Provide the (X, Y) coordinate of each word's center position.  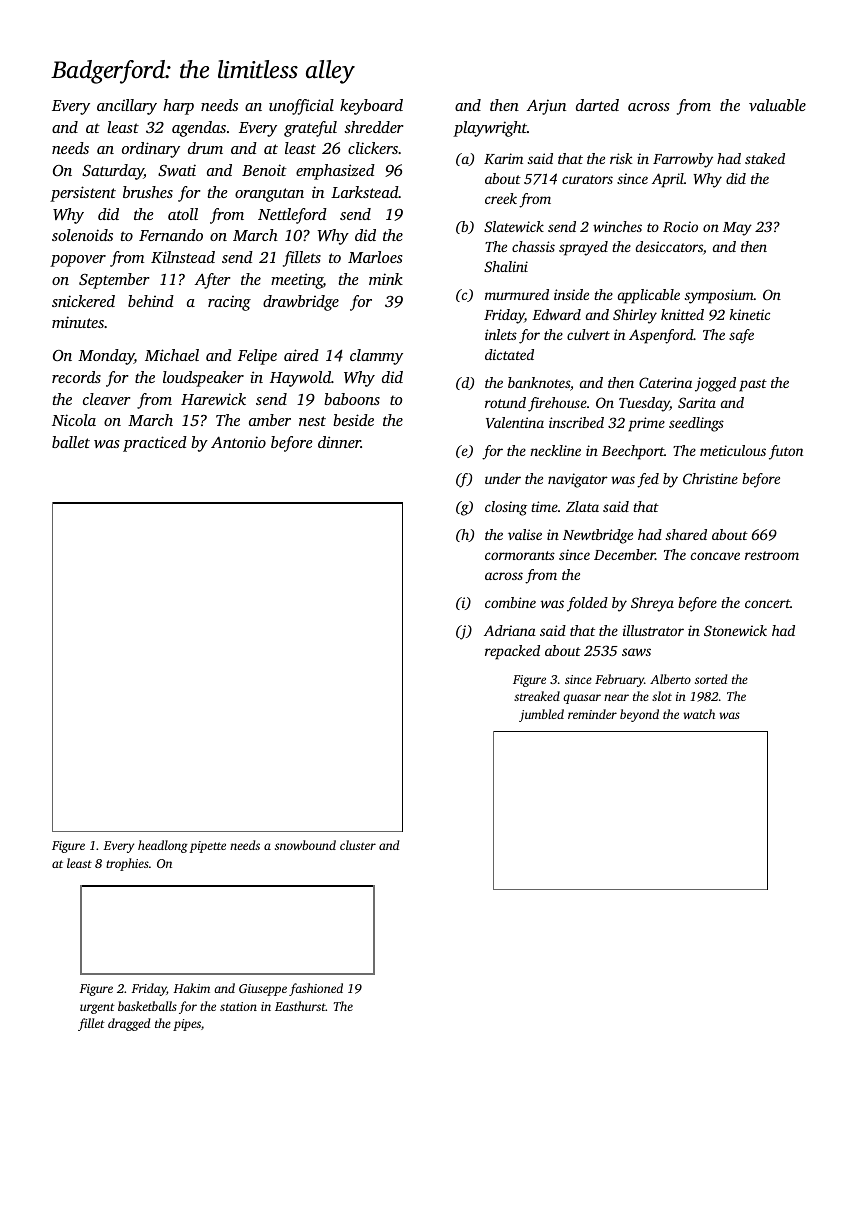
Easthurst (300, 1006)
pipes (187, 1025)
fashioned (316, 989)
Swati (177, 170)
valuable (777, 105)
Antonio (238, 442)
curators (587, 179)
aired (301, 355)
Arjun (546, 107)
